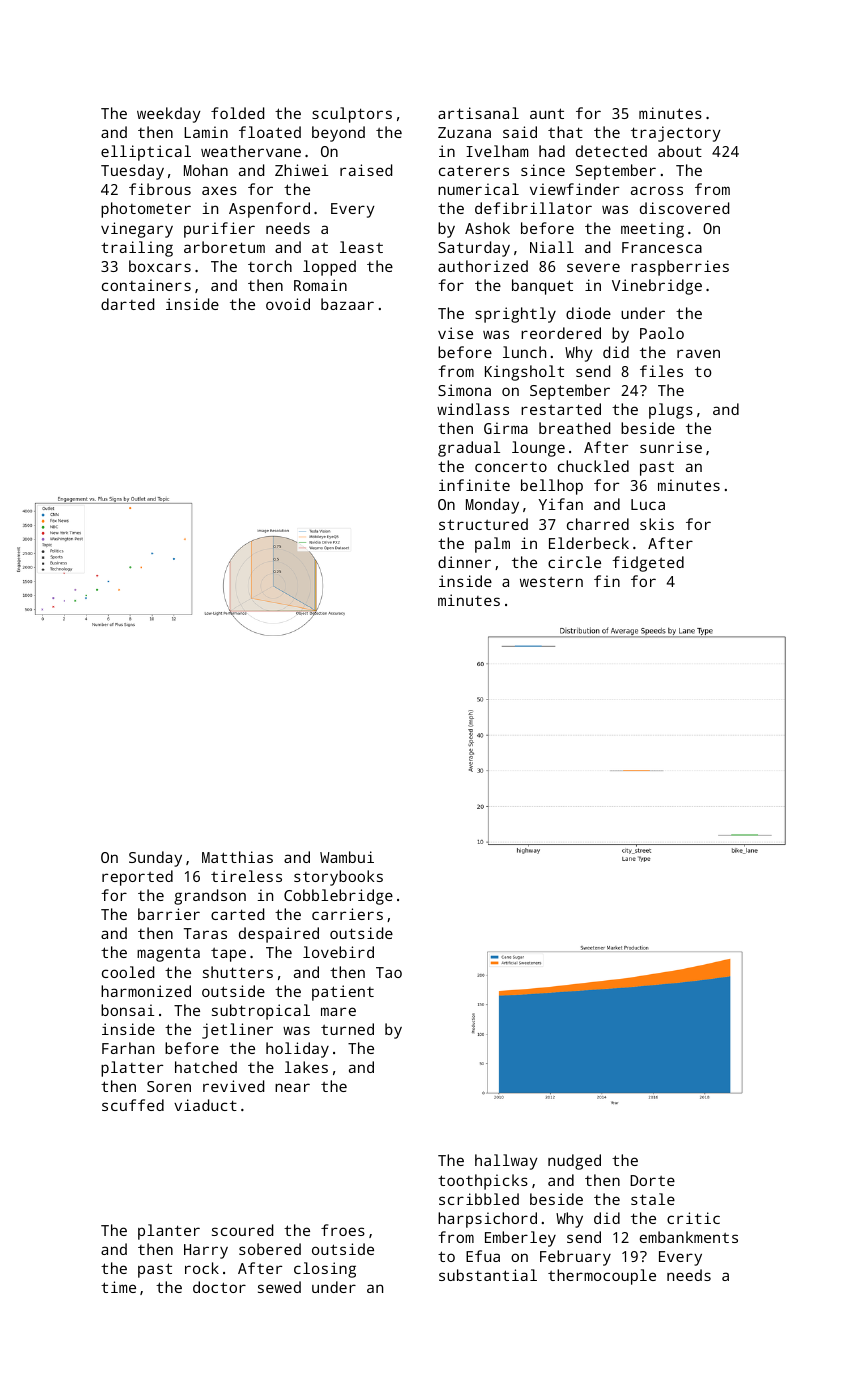 This document has height=1400, width=849. What do you see at coordinates (347, 857) in the document?
I see `Wambui` at bounding box center [347, 857].
